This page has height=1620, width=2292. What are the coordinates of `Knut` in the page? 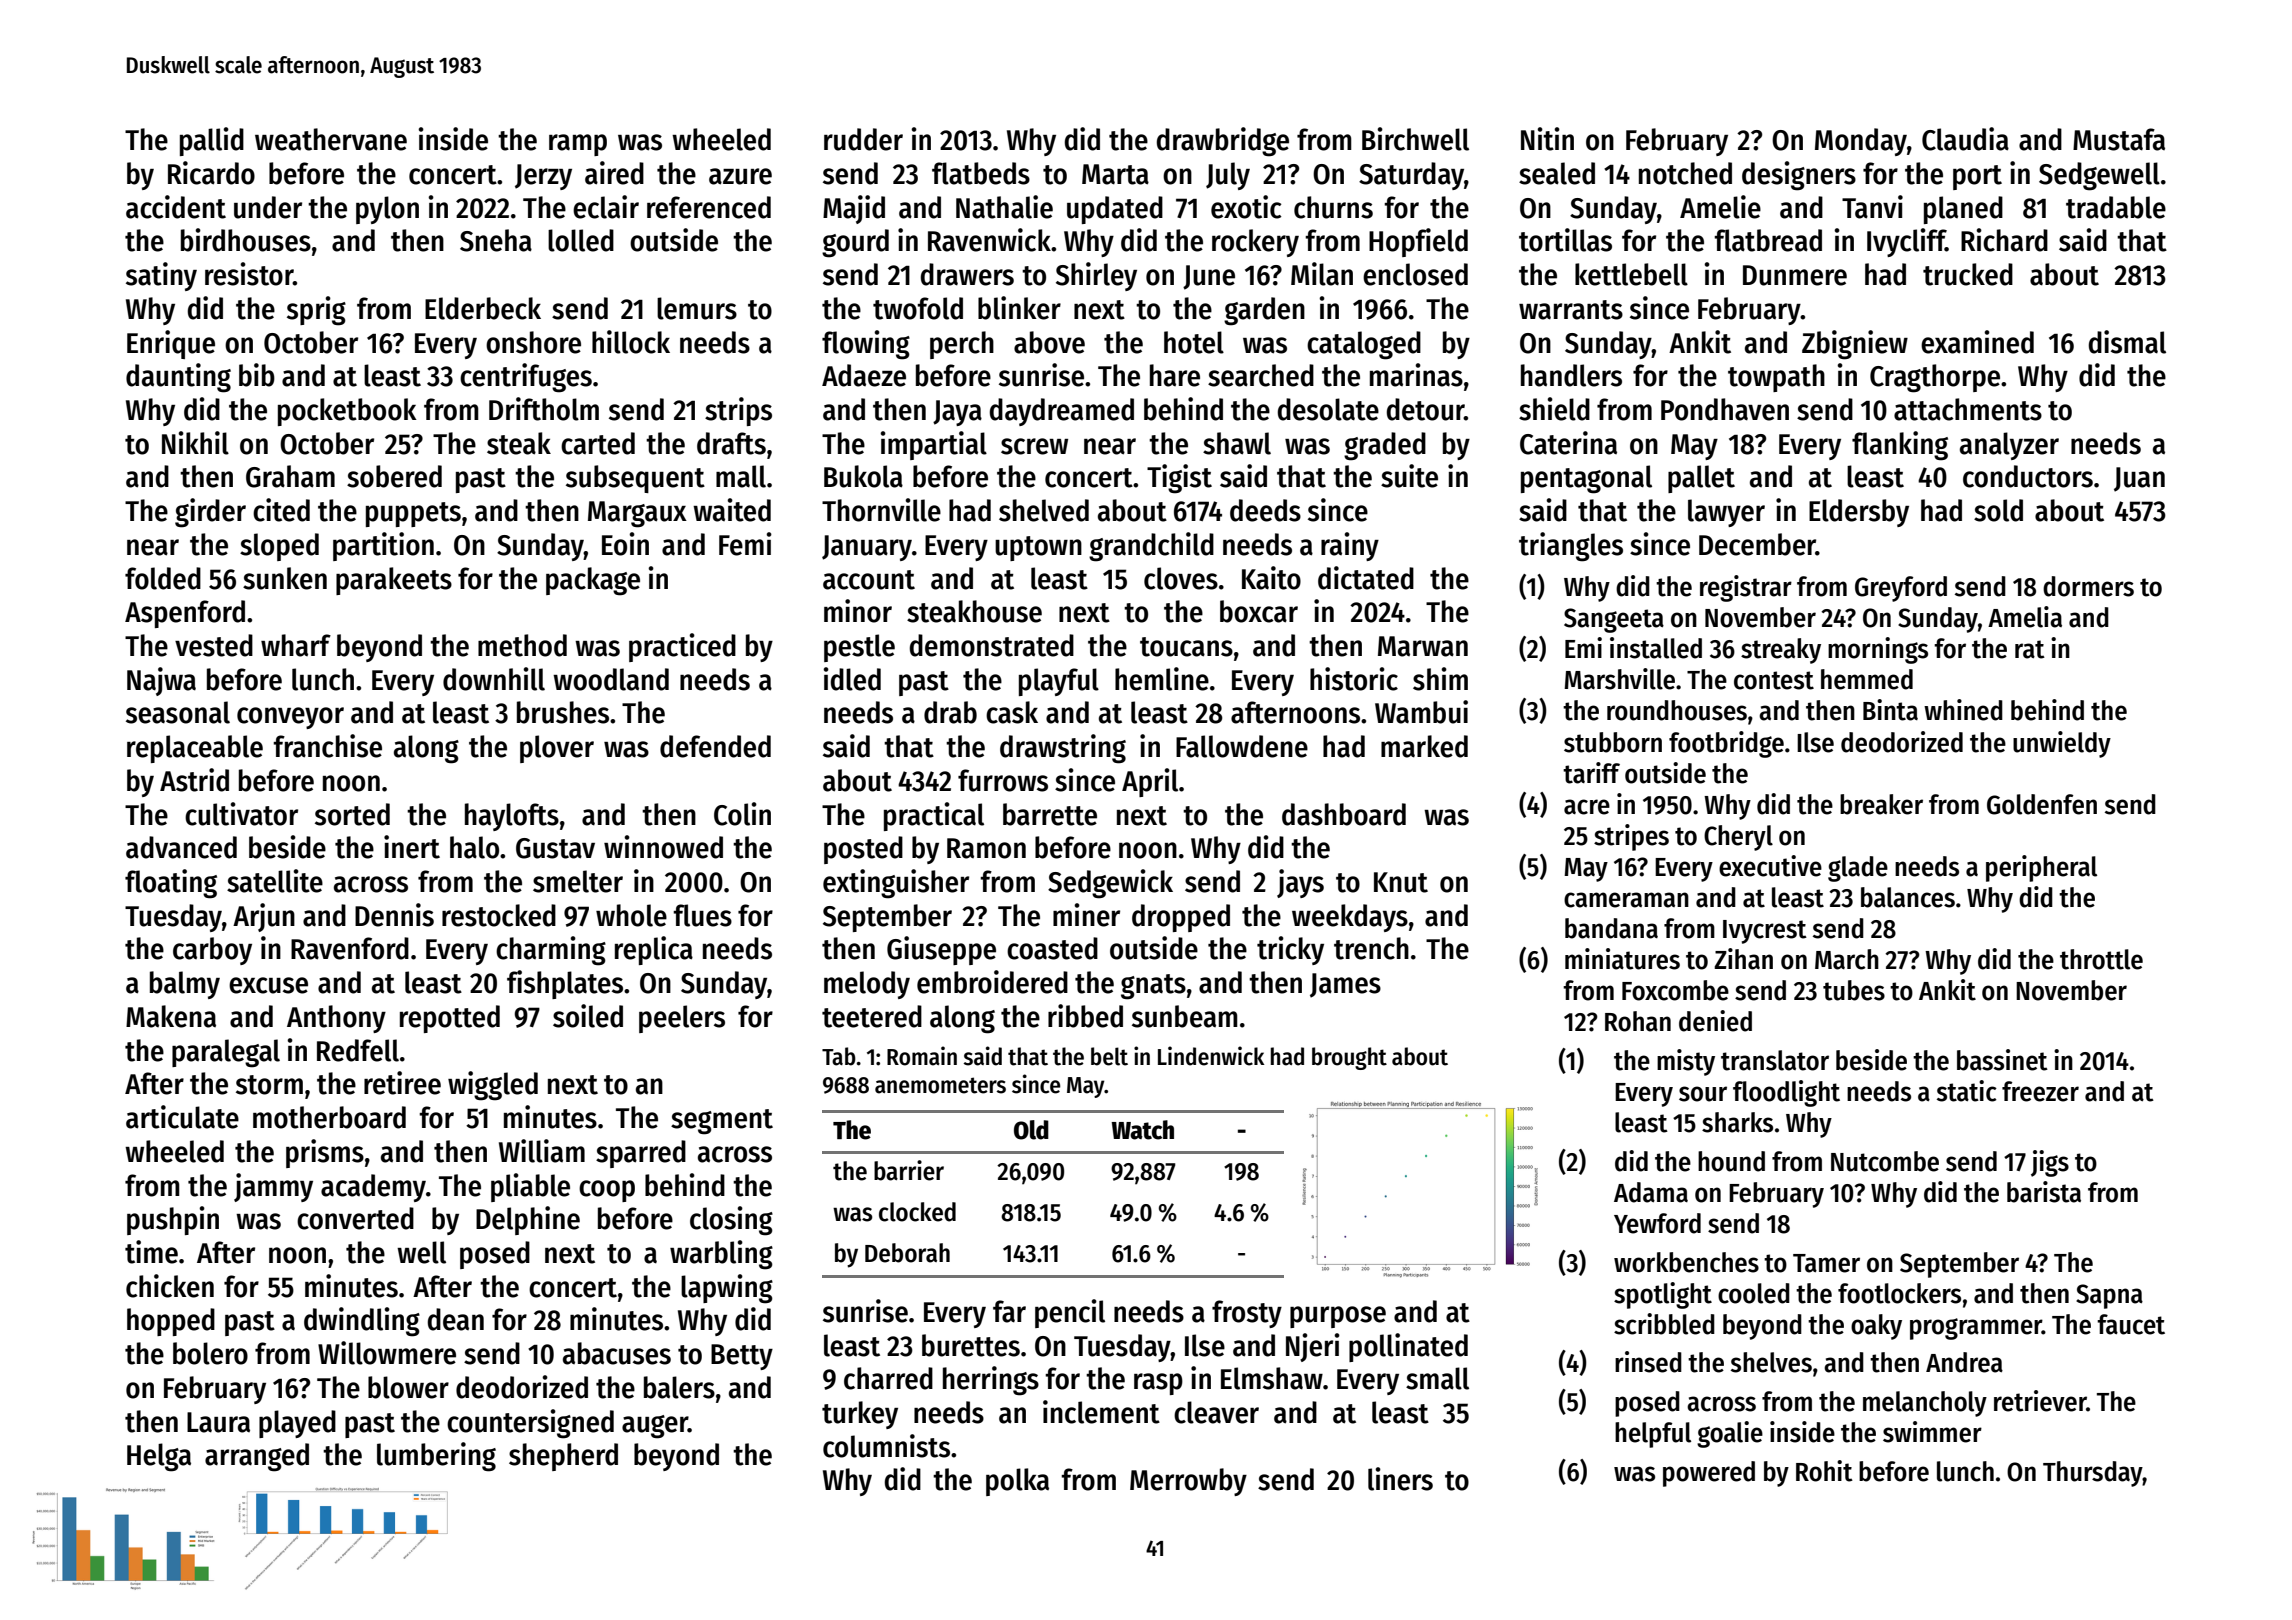 It's located at (1401, 882).
